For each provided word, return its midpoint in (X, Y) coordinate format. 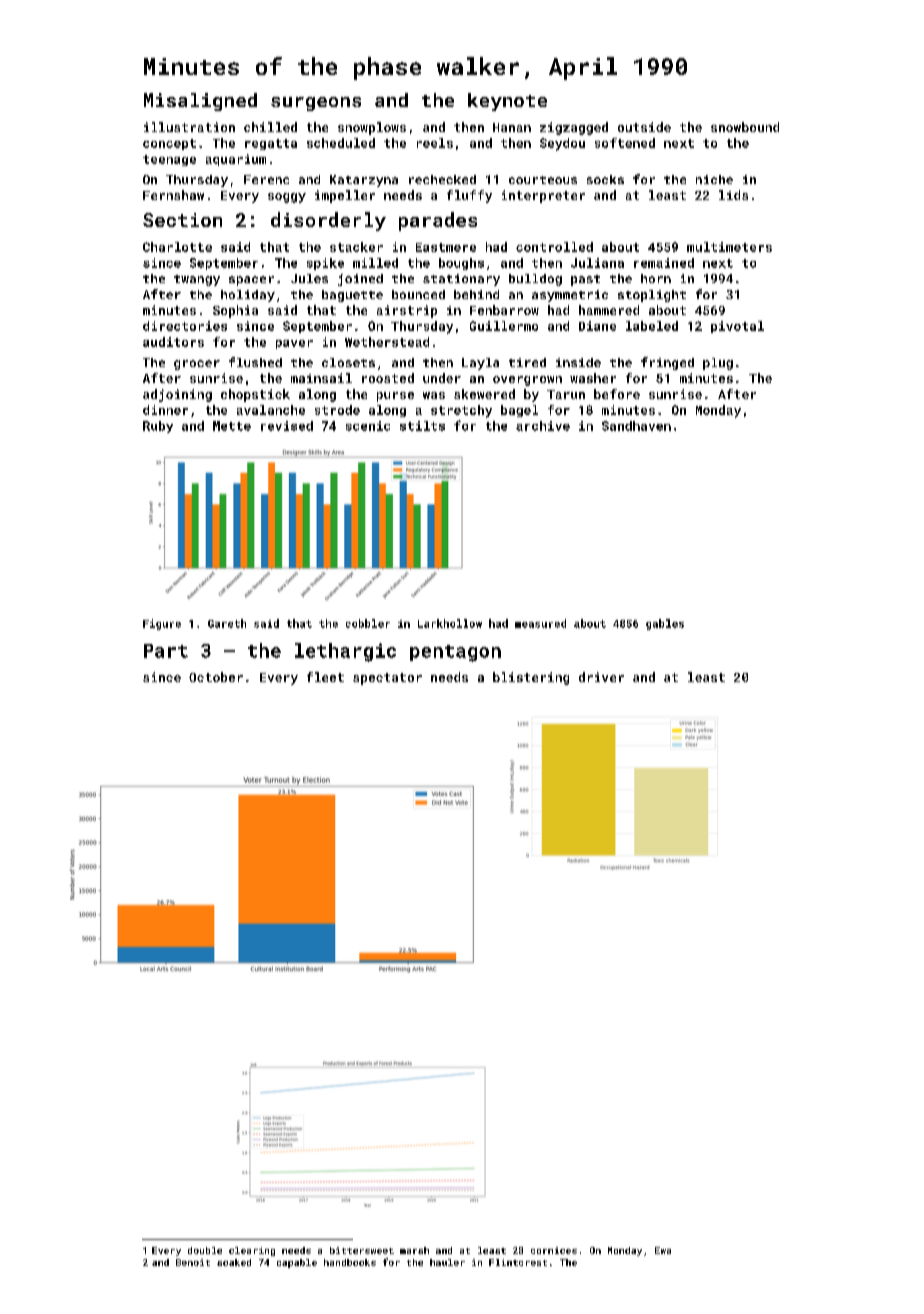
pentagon (455, 653)
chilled (270, 127)
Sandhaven (636, 426)
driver (601, 677)
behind (476, 294)
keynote (507, 102)
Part (166, 651)
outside (644, 127)
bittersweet (362, 1250)
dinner (165, 410)
